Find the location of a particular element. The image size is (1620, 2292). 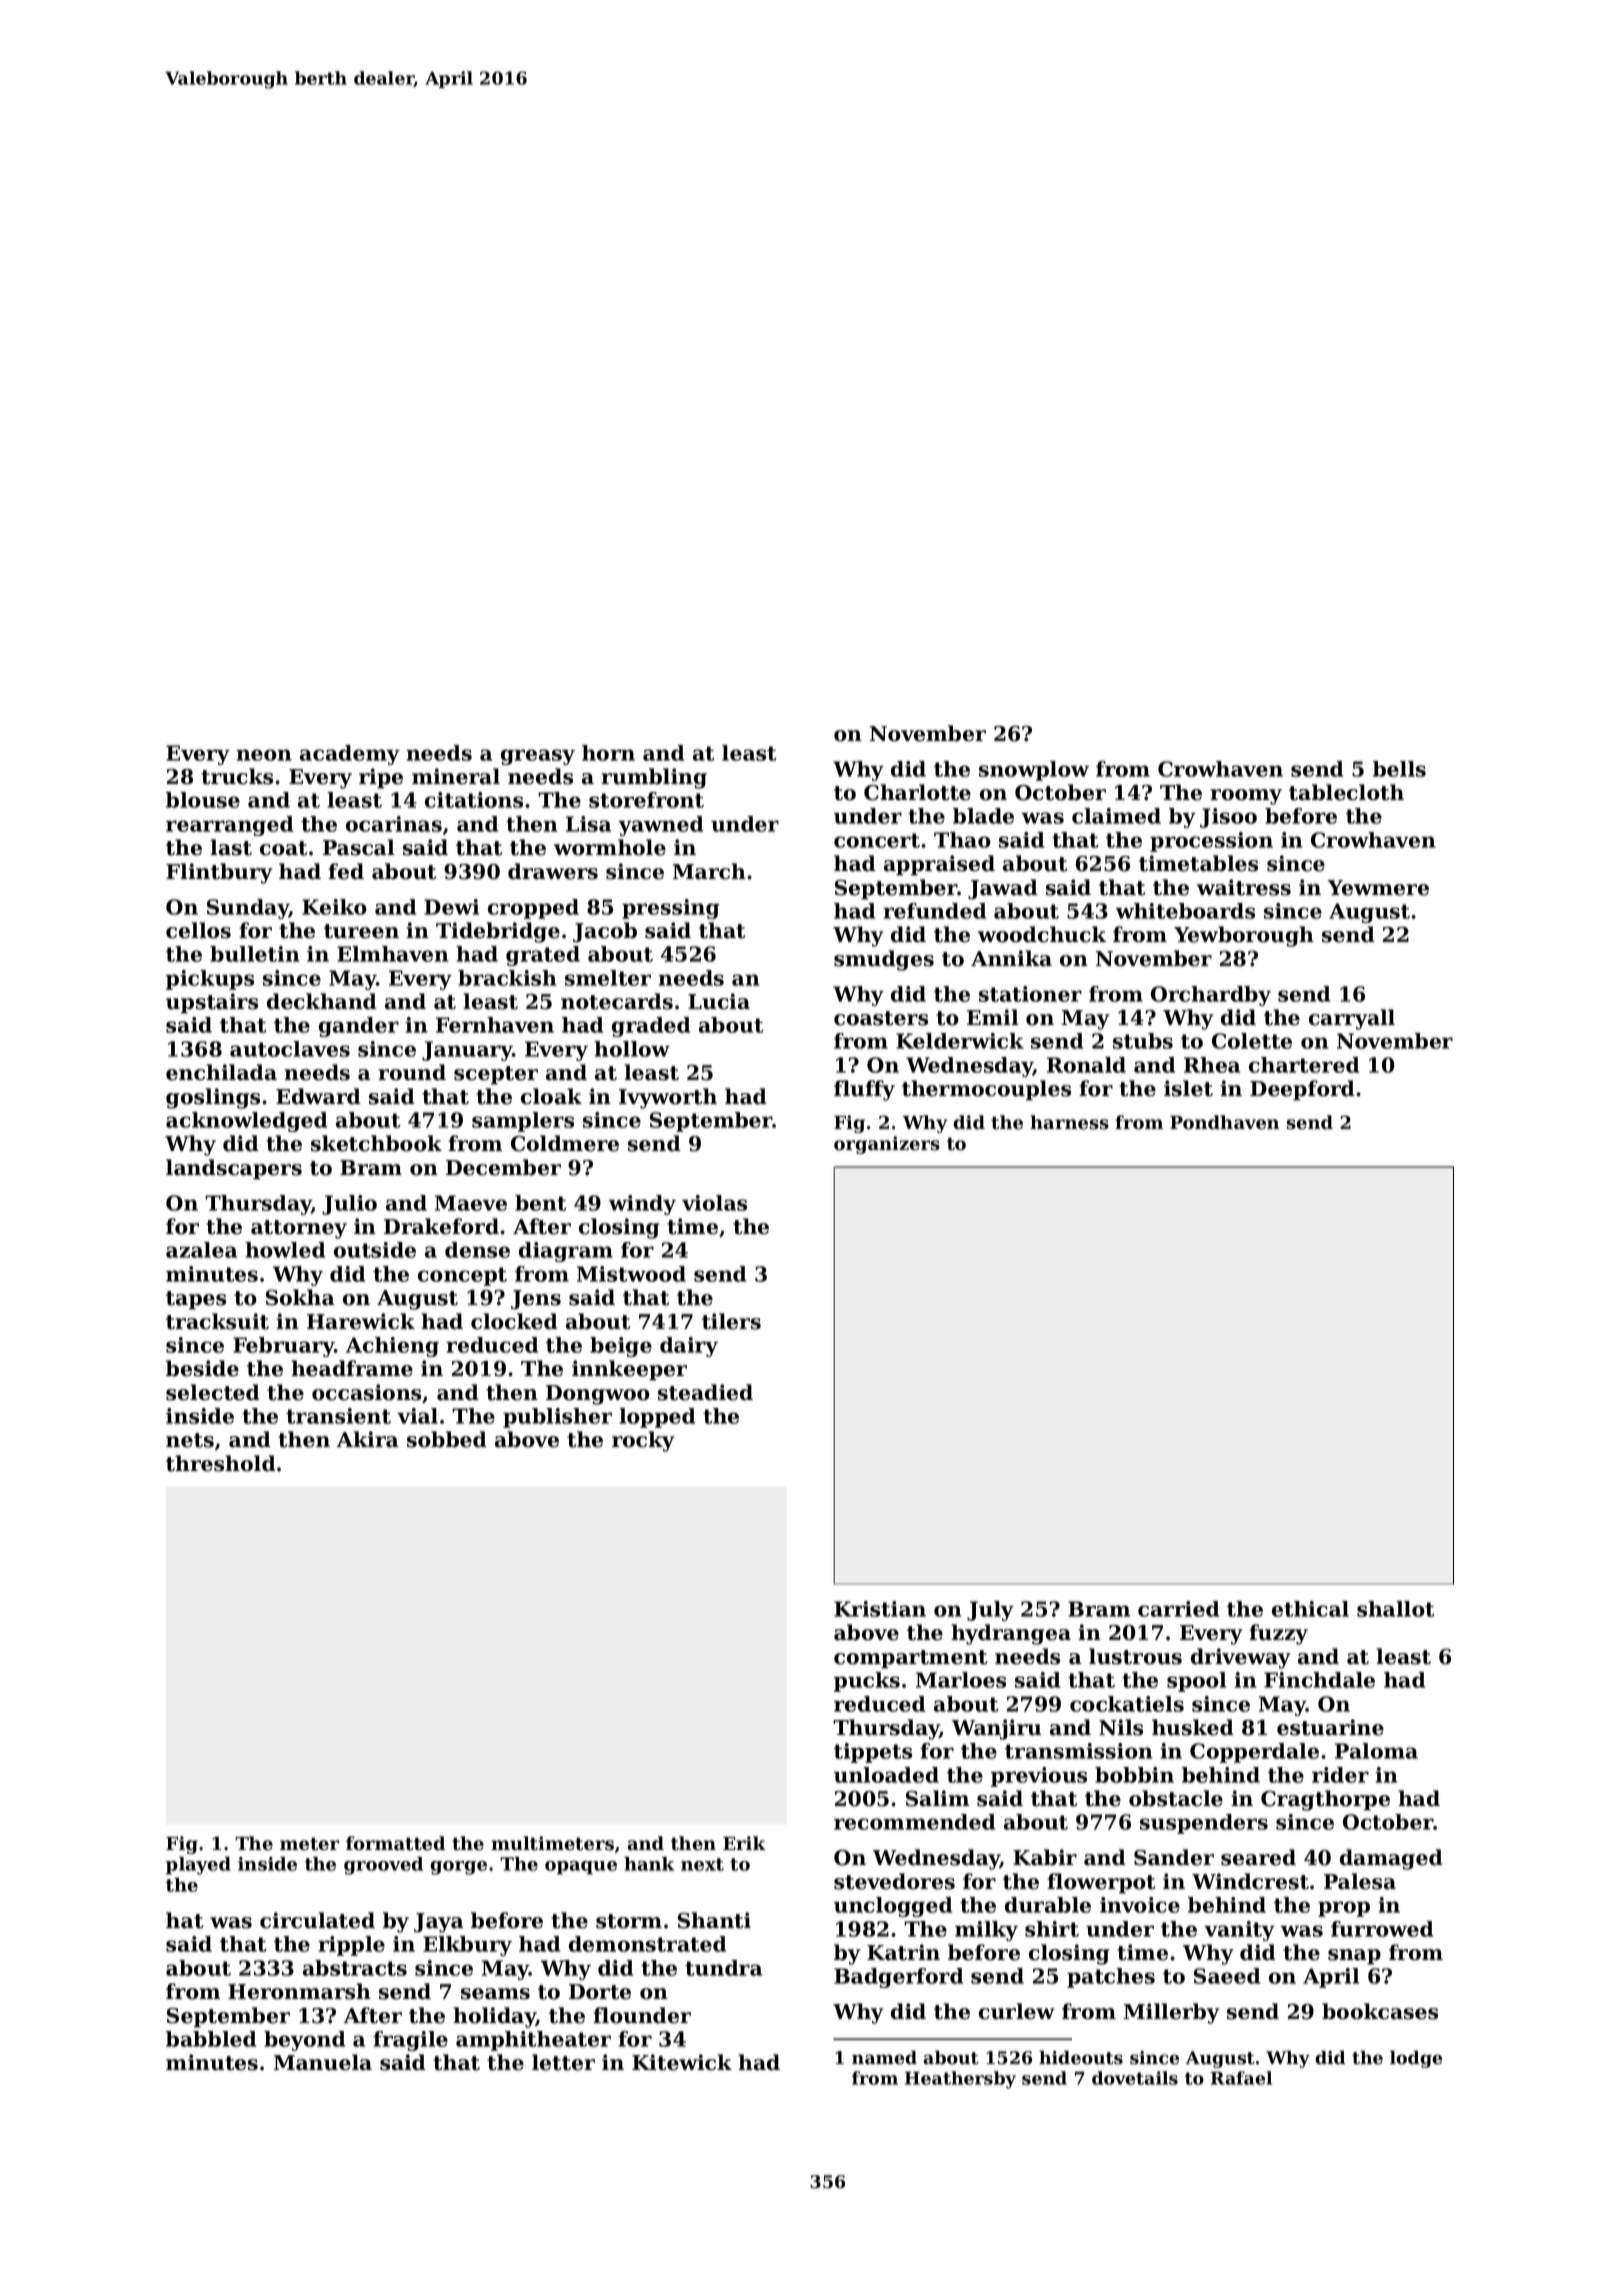

Keiko is located at coordinates (334, 907).
